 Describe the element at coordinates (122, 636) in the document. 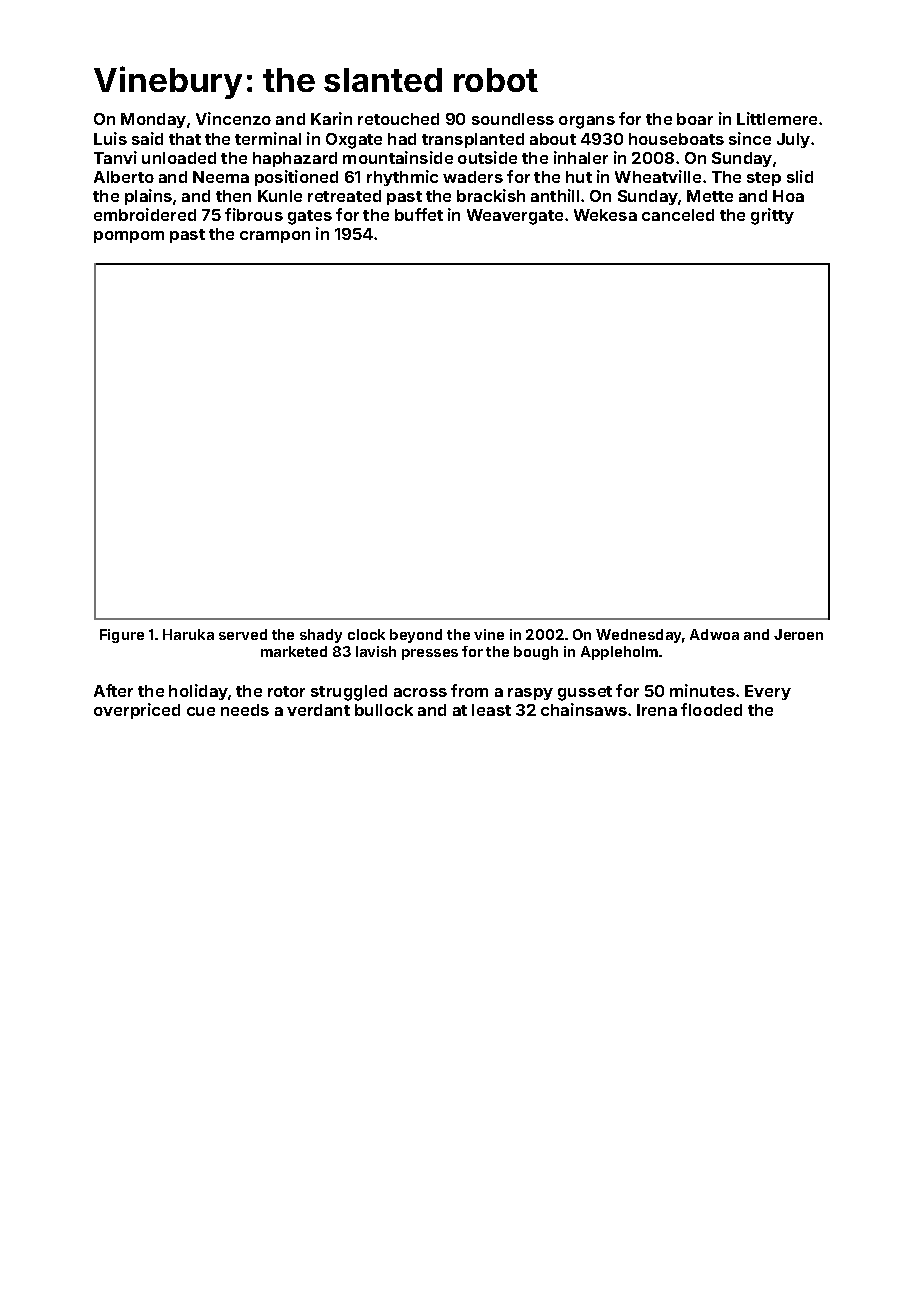

I see `Figure` at that location.
